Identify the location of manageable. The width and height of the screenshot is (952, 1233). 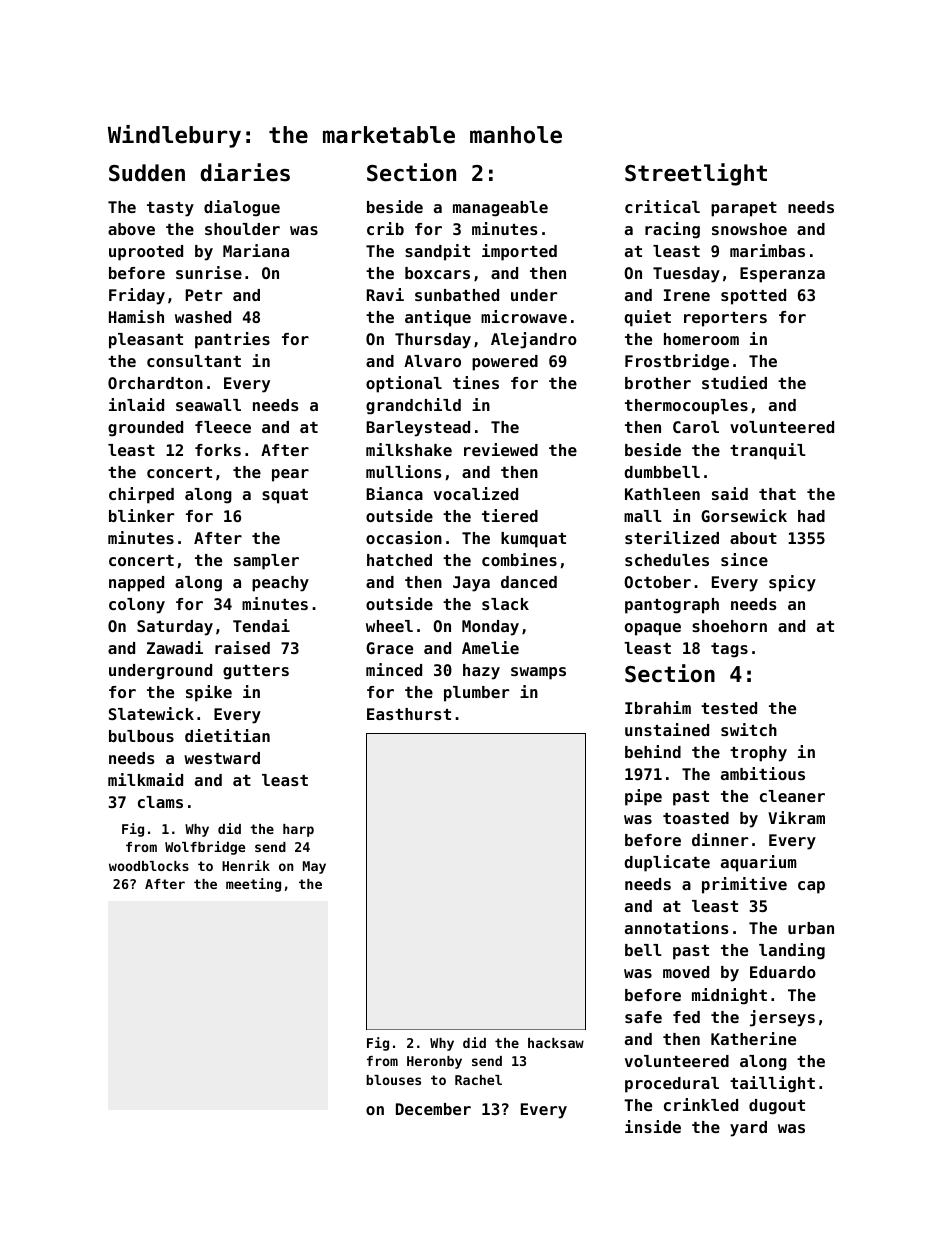
(500, 209).
